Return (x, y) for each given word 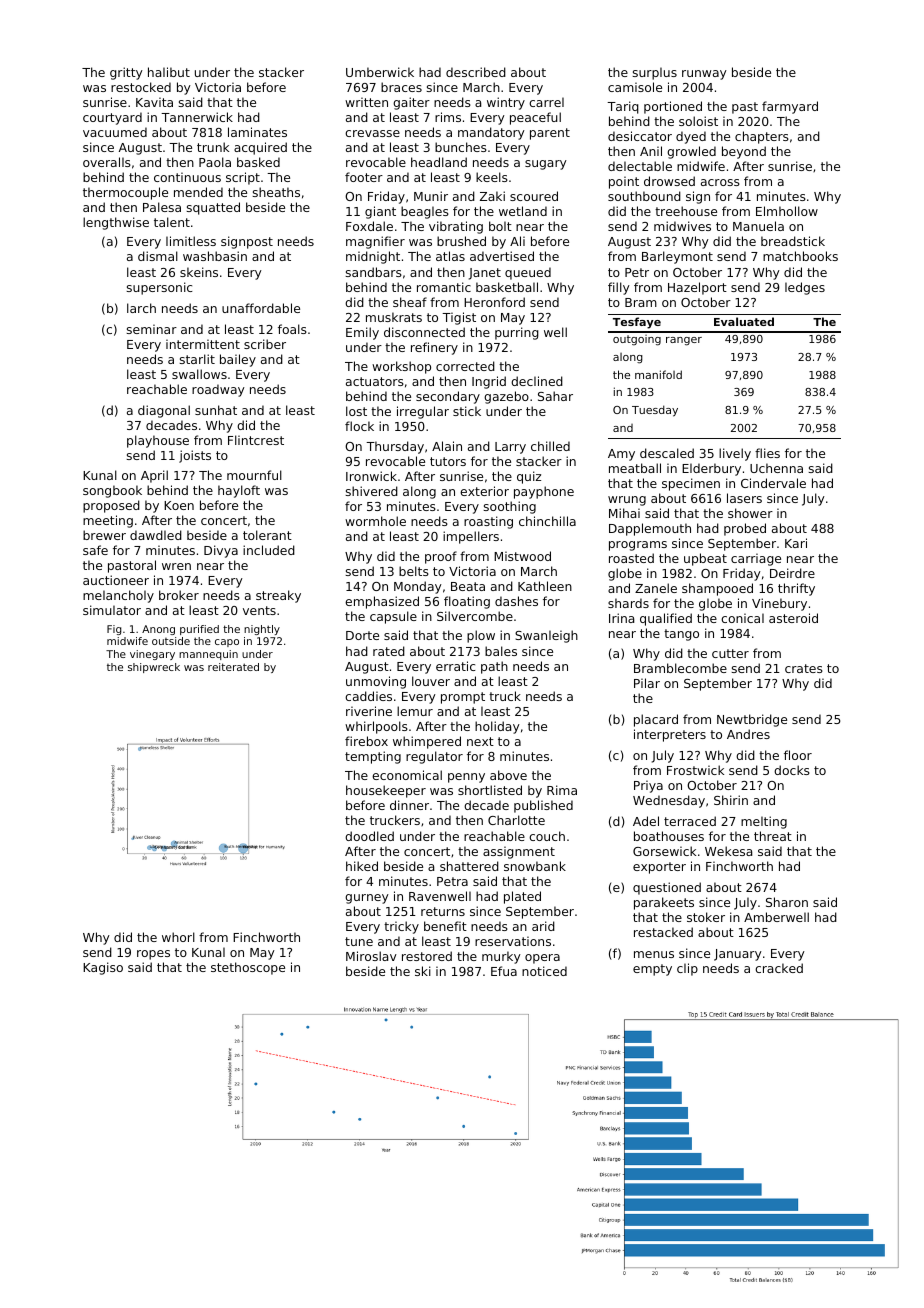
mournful (254, 475)
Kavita (154, 102)
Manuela (758, 226)
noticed (544, 971)
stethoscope (248, 968)
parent (550, 134)
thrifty (796, 589)
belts (414, 571)
